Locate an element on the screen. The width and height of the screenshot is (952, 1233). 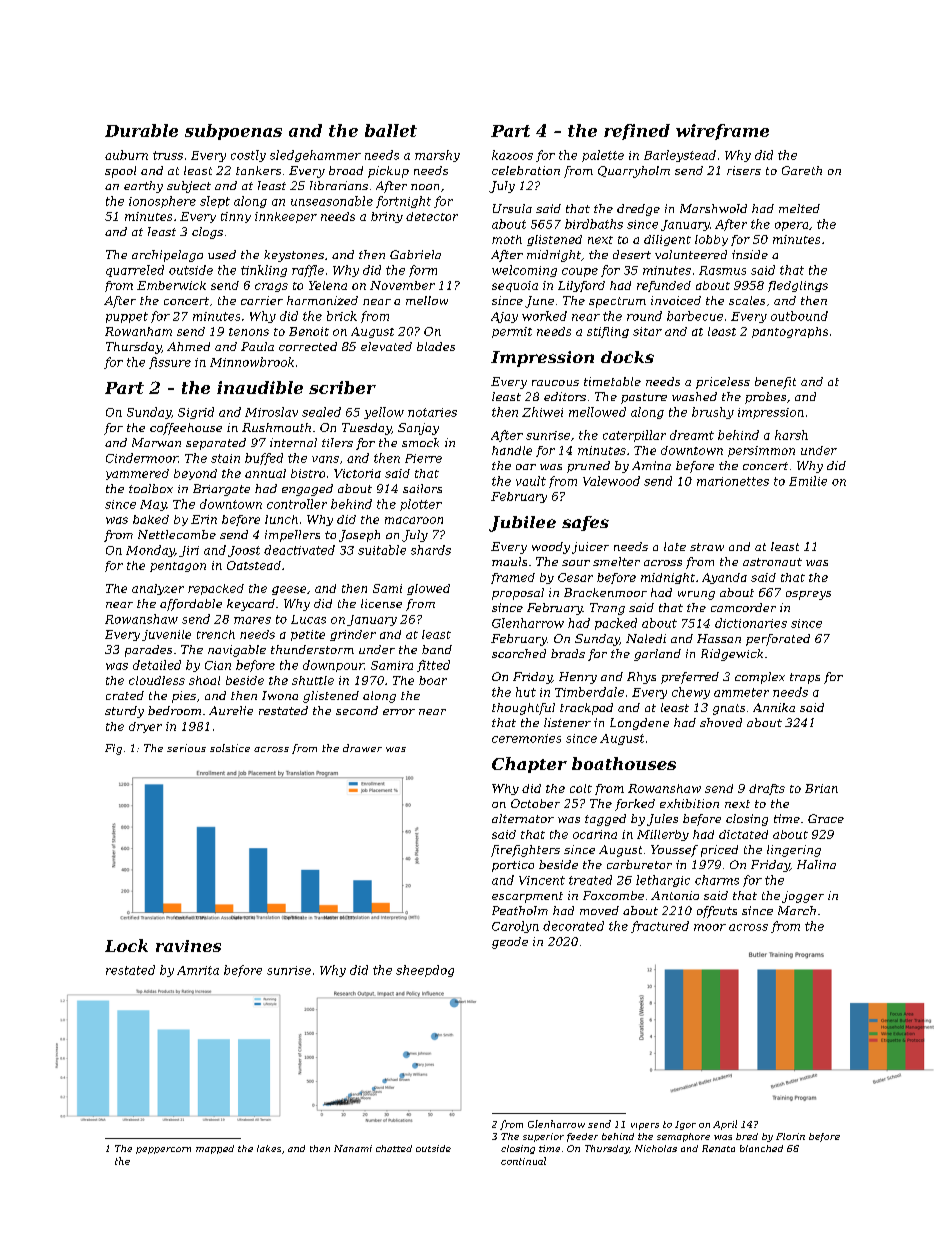
kazoos is located at coordinates (512, 155).
